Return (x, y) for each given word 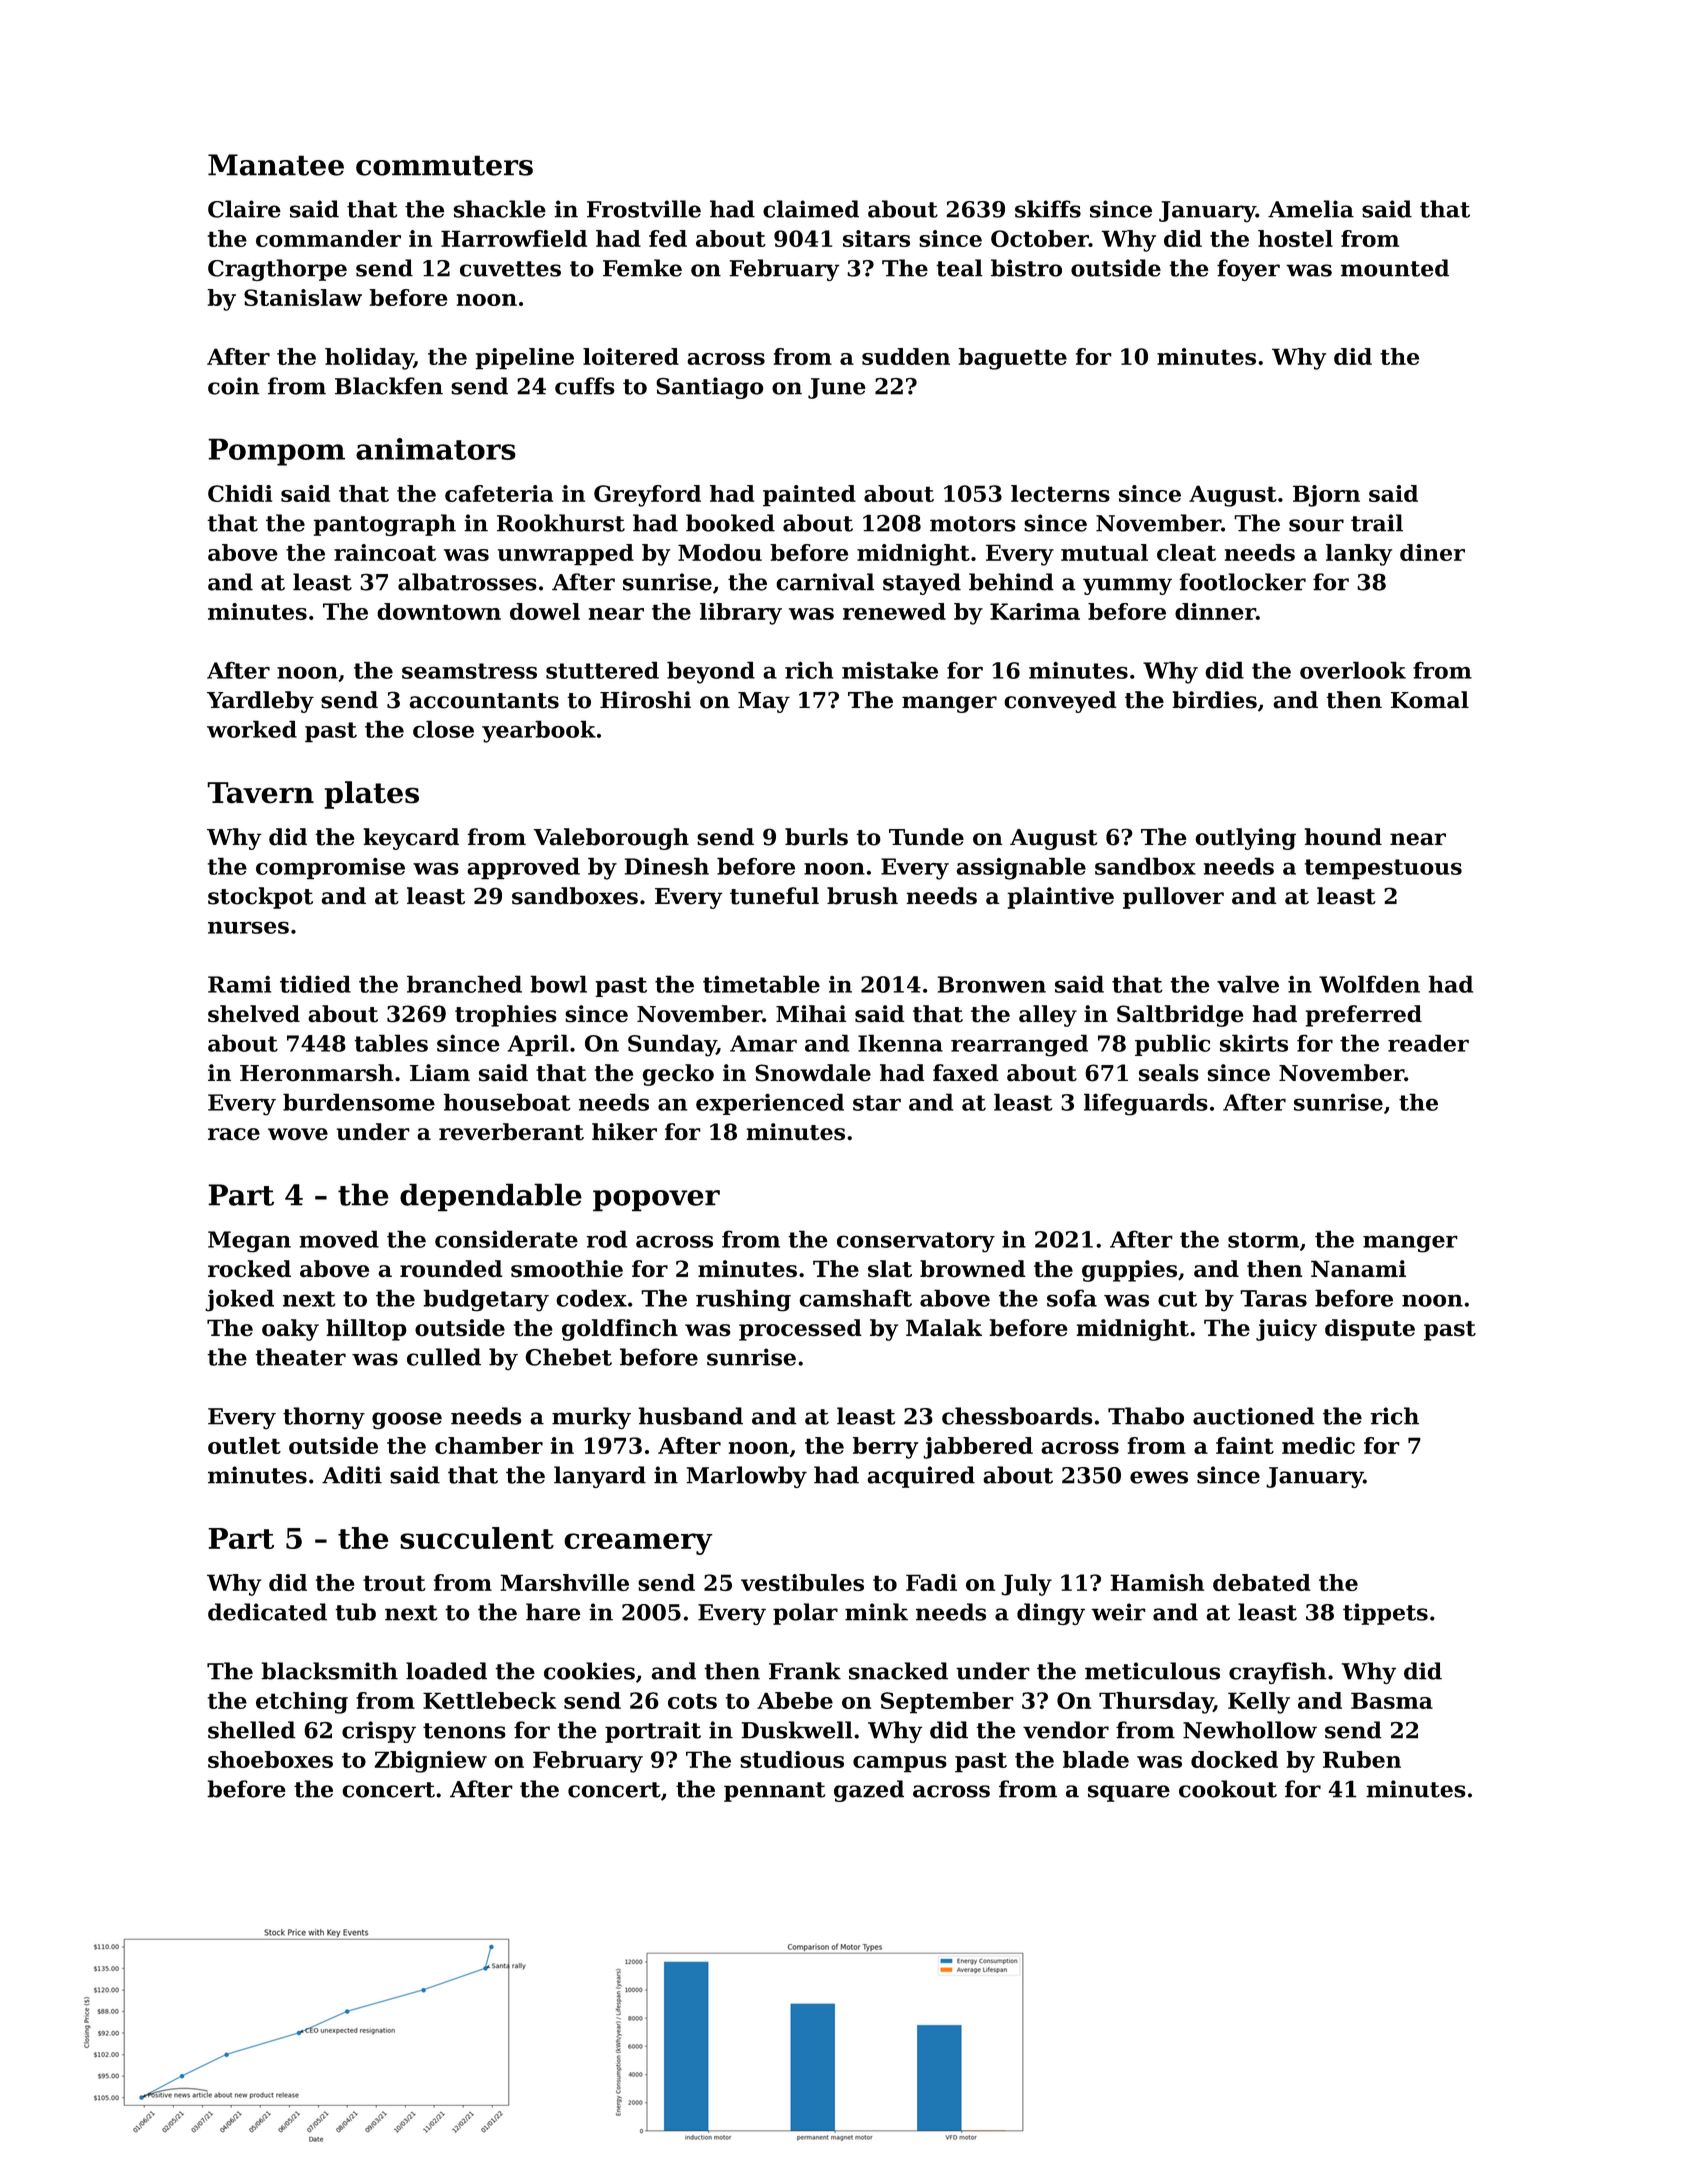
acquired (921, 1477)
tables (391, 1043)
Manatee (276, 165)
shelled (252, 1730)
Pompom (276, 452)
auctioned (1254, 1416)
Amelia (1311, 209)
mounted (1395, 268)
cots (692, 1701)
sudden (906, 356)
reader (1428, 1043)
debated (1261, 1582)
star (877, 1103)
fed (668, 238)
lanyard (600, 1477)
